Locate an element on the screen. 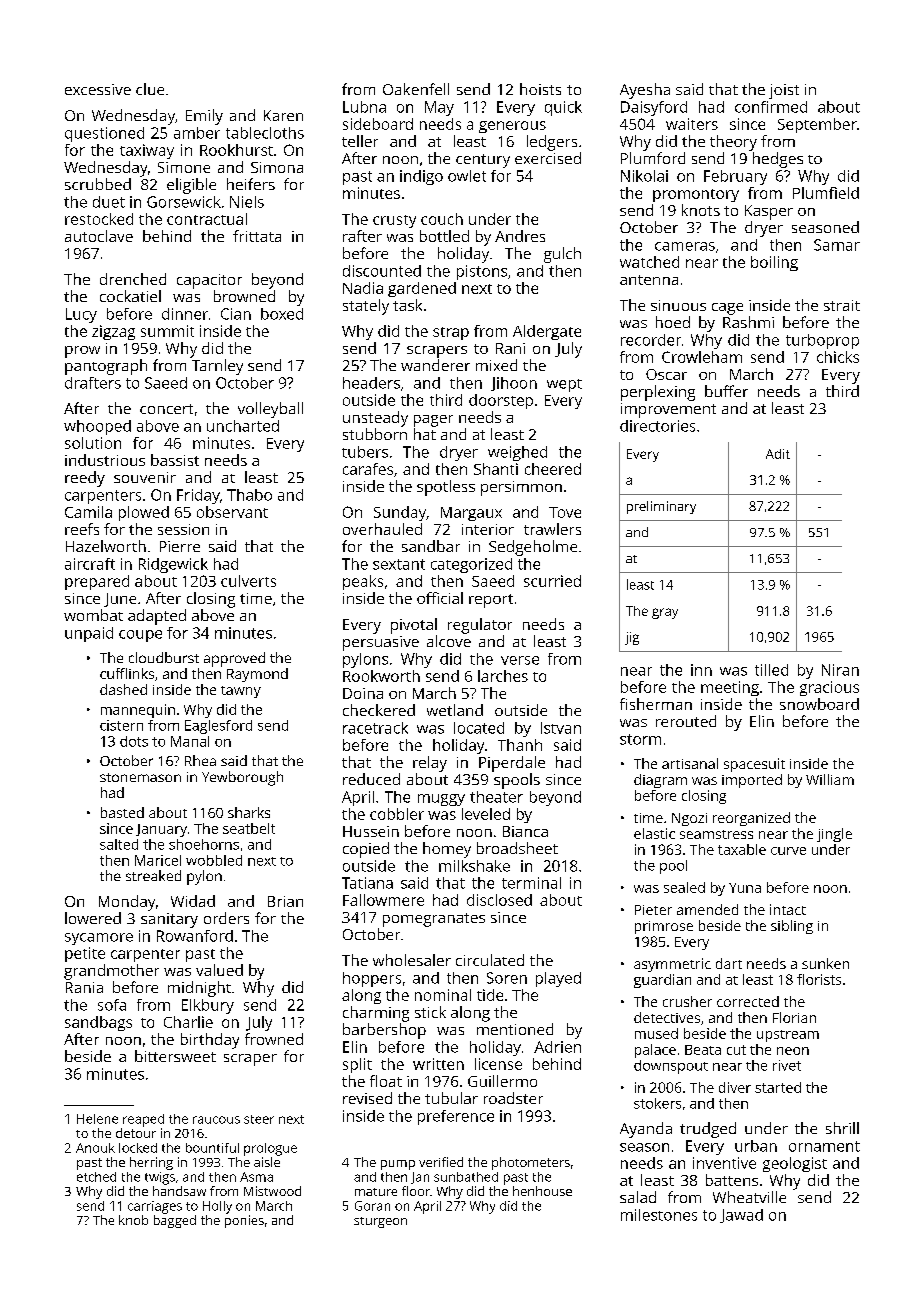 This screenshot has width=924, height=1308. knob is located at coordinates (133, 1220).
